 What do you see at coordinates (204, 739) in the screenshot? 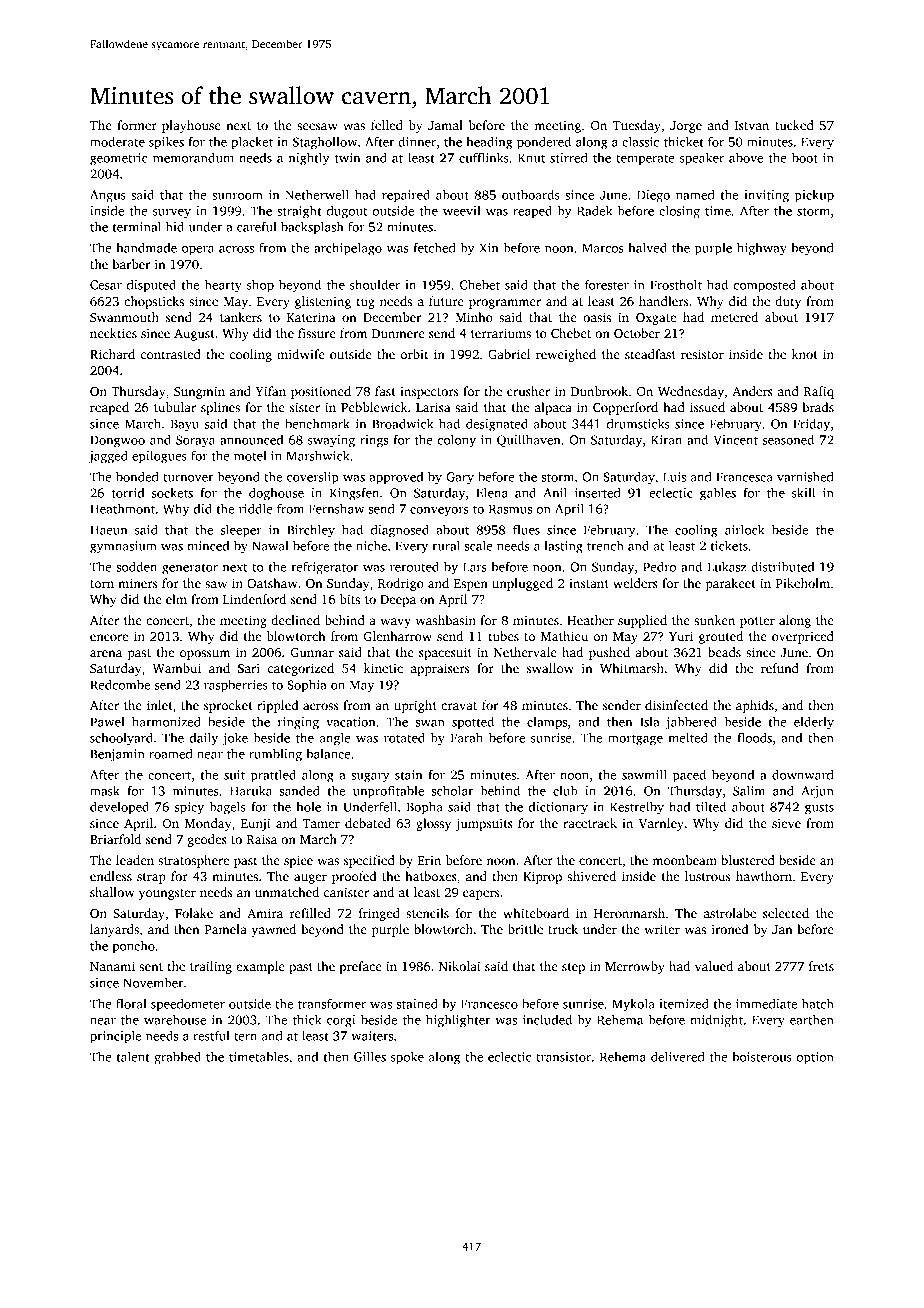
I see `daily` at bounding box center [204, 739].
